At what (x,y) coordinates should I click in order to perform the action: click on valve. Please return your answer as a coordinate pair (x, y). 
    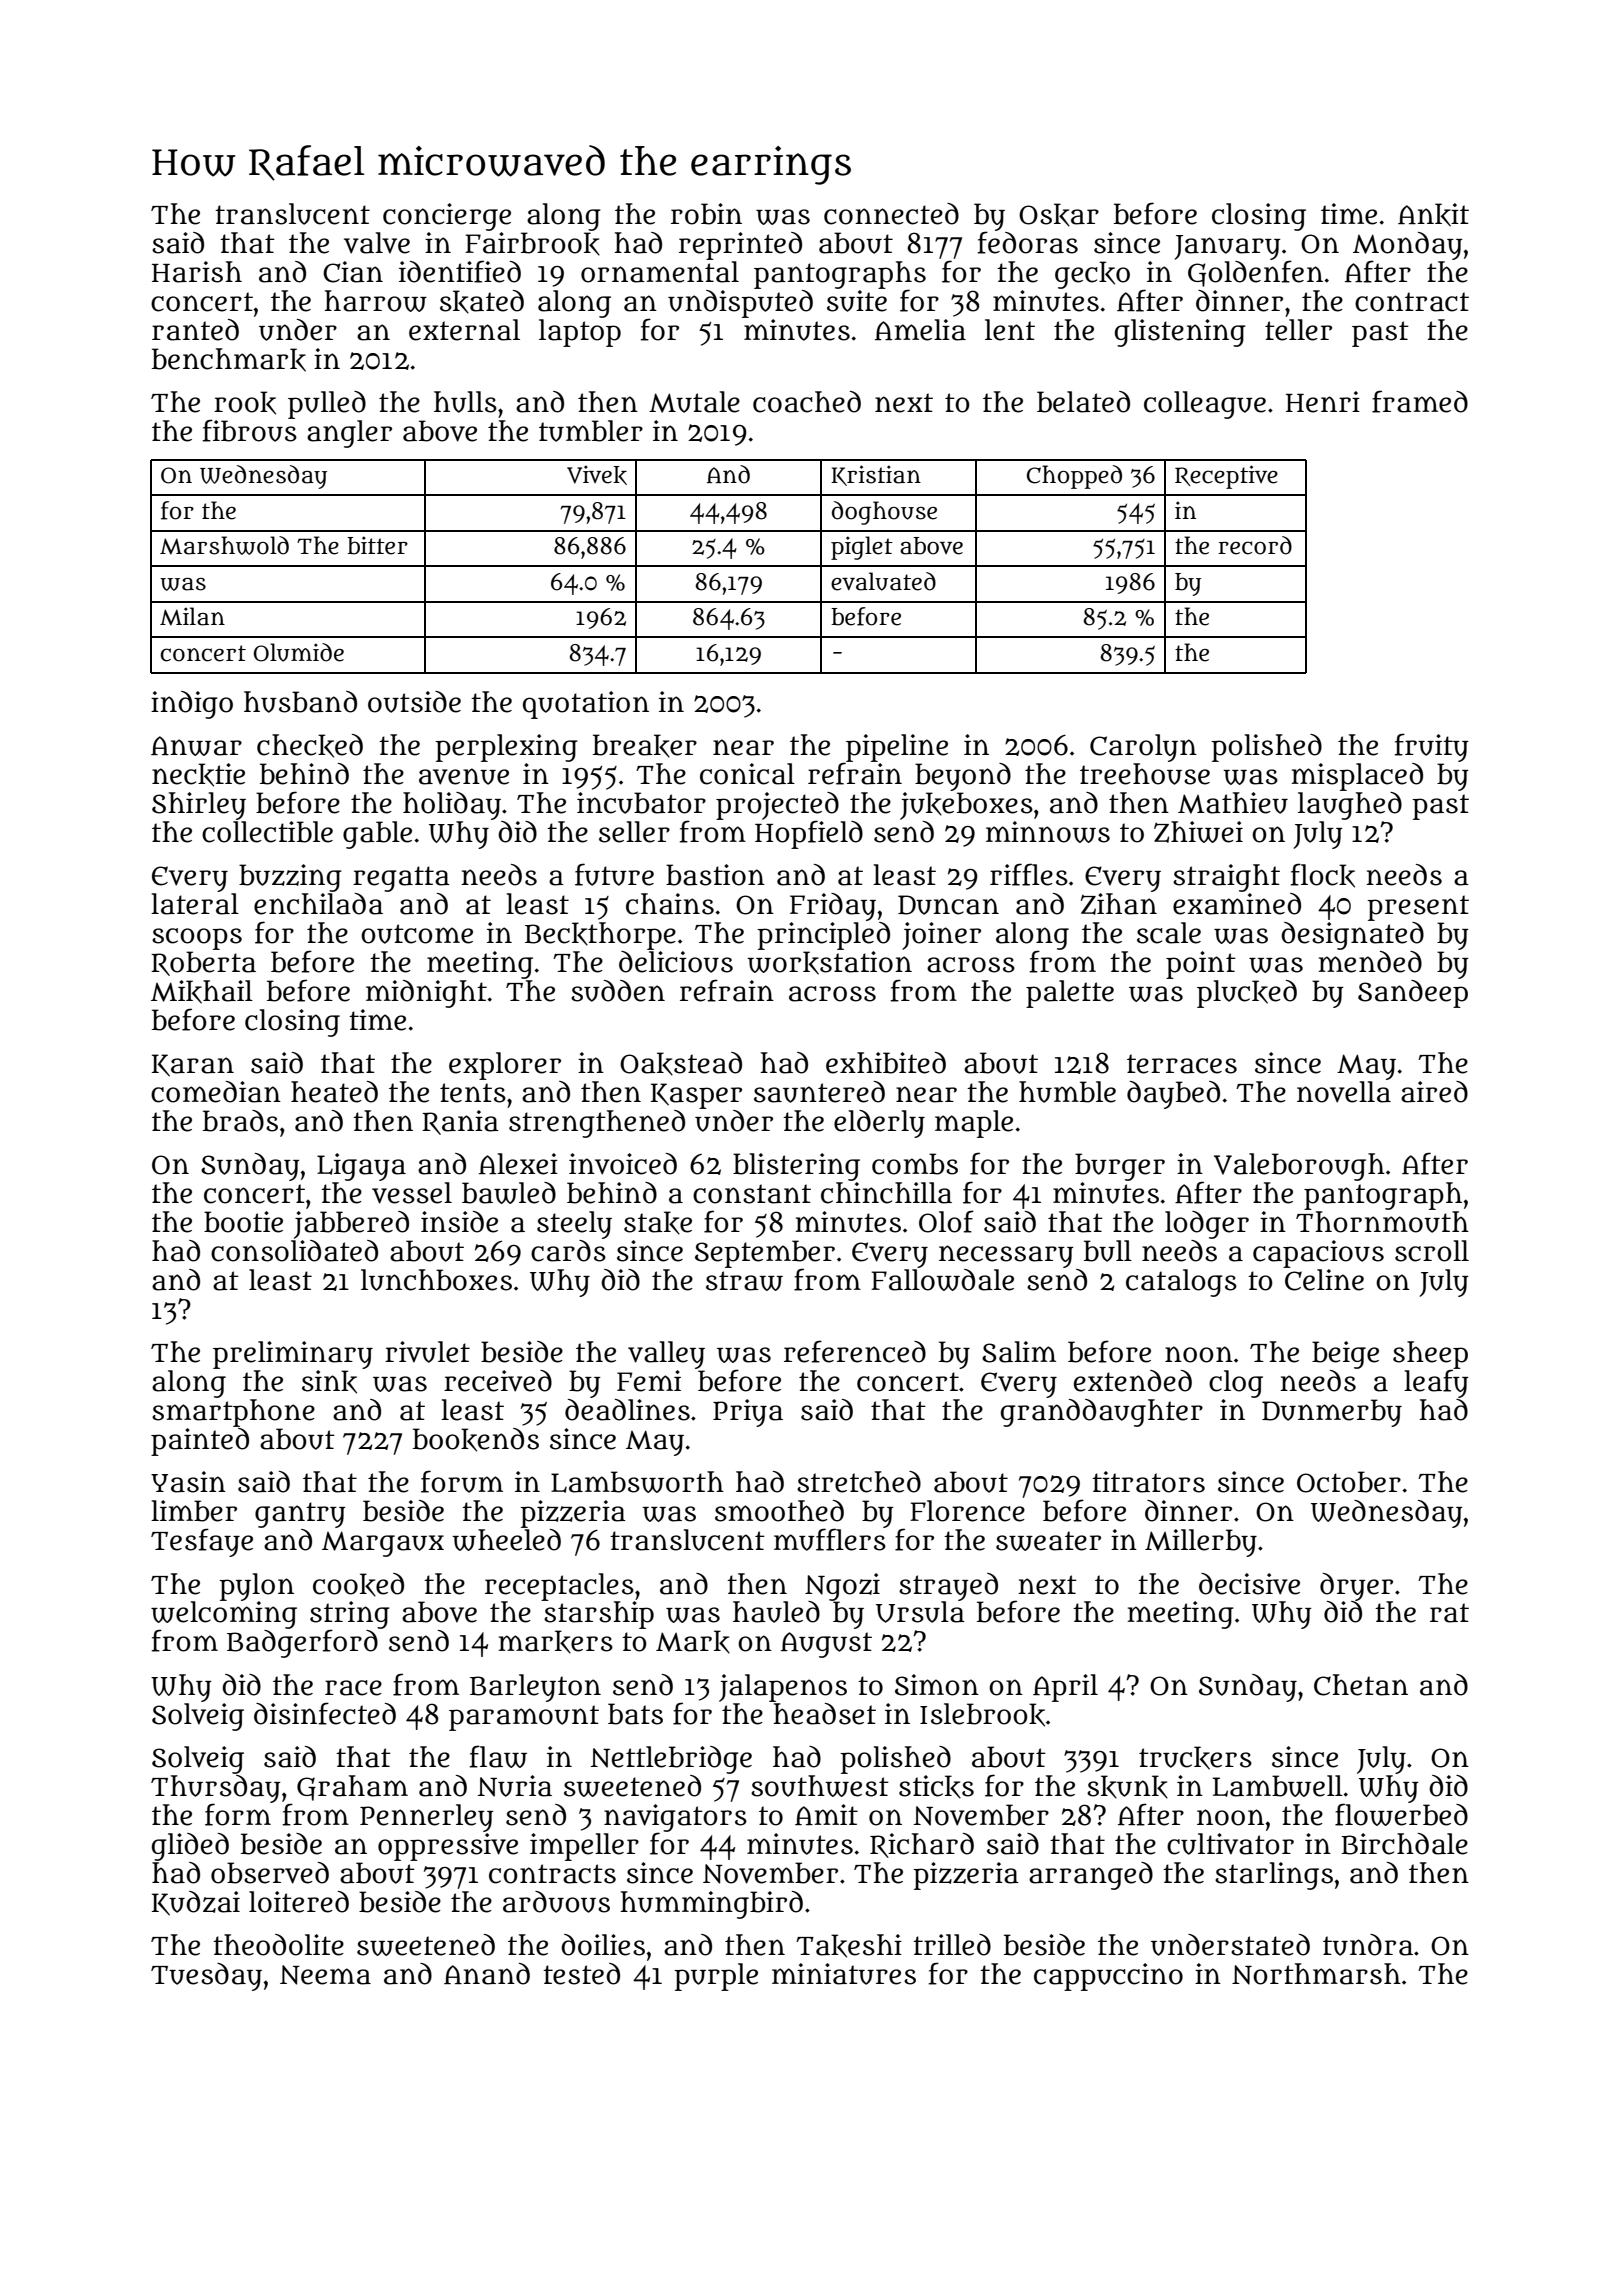
    Looking at the image, I should click on (377, 243).
